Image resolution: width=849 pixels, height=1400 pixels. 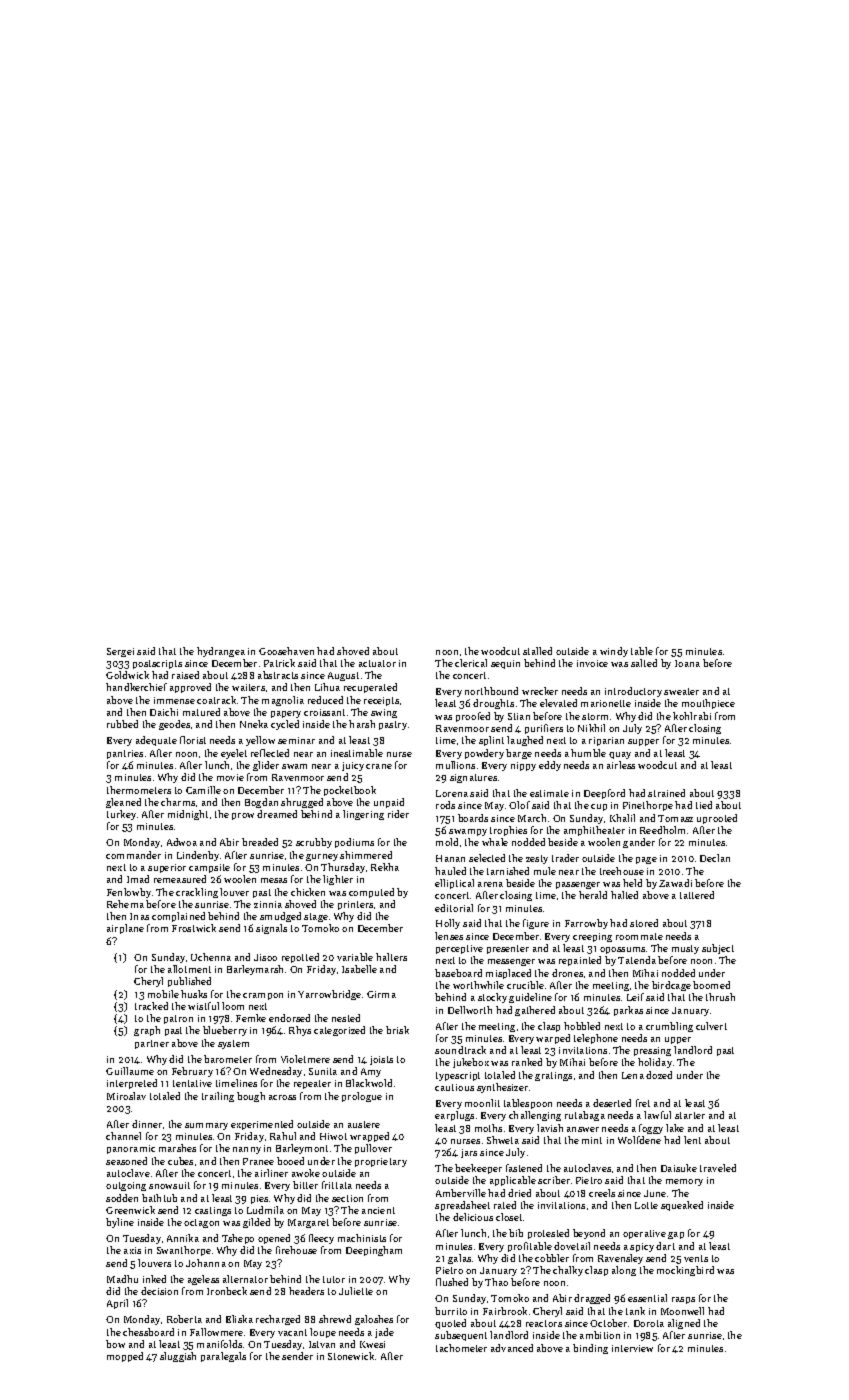 What do you see at coordinates (594, 831) in the document?
I see `amphitheater` at bounding box center [594, 831].
